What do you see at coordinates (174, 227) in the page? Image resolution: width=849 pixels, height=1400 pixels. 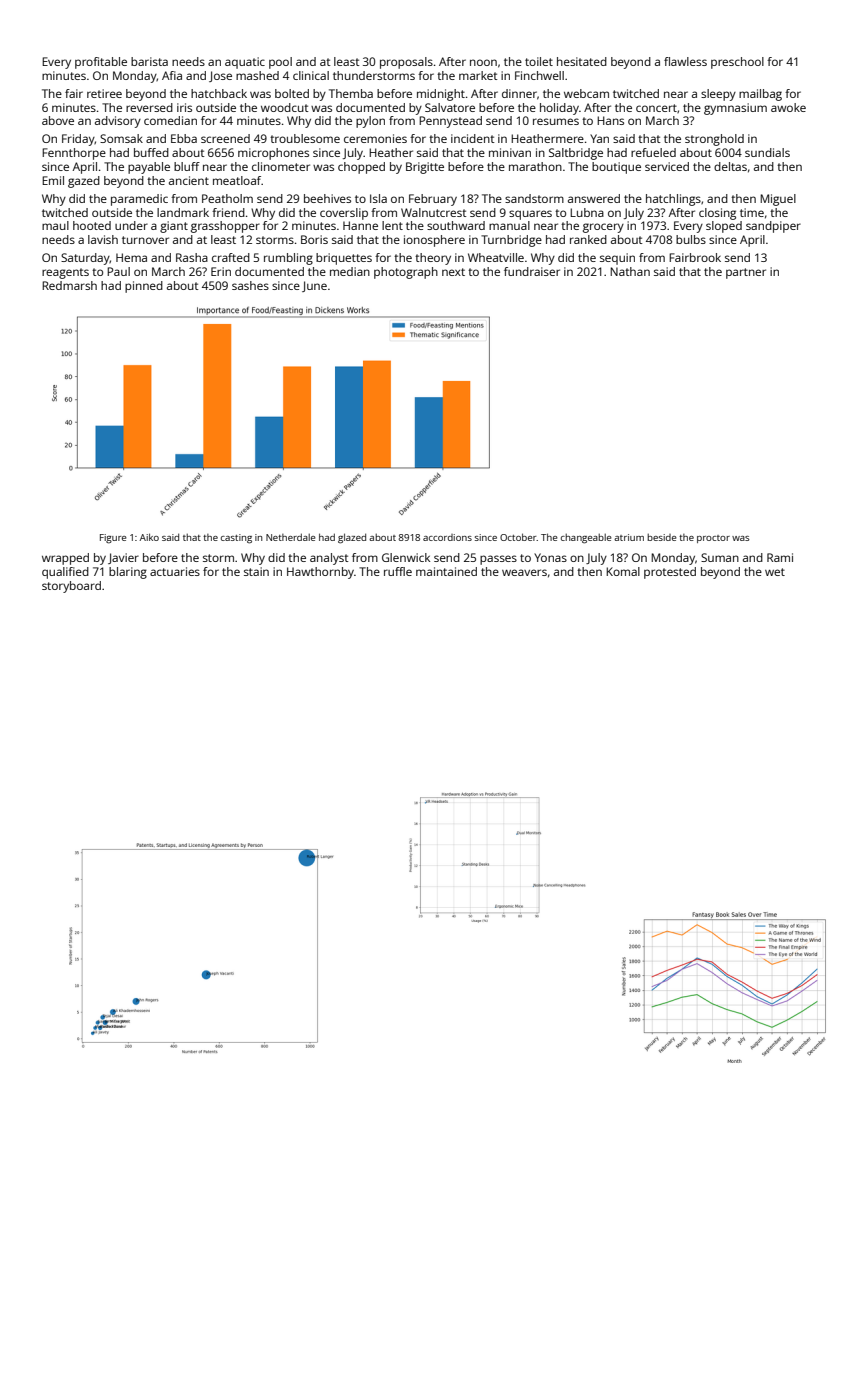 I see `giant` at bounding box center [174, 227].
